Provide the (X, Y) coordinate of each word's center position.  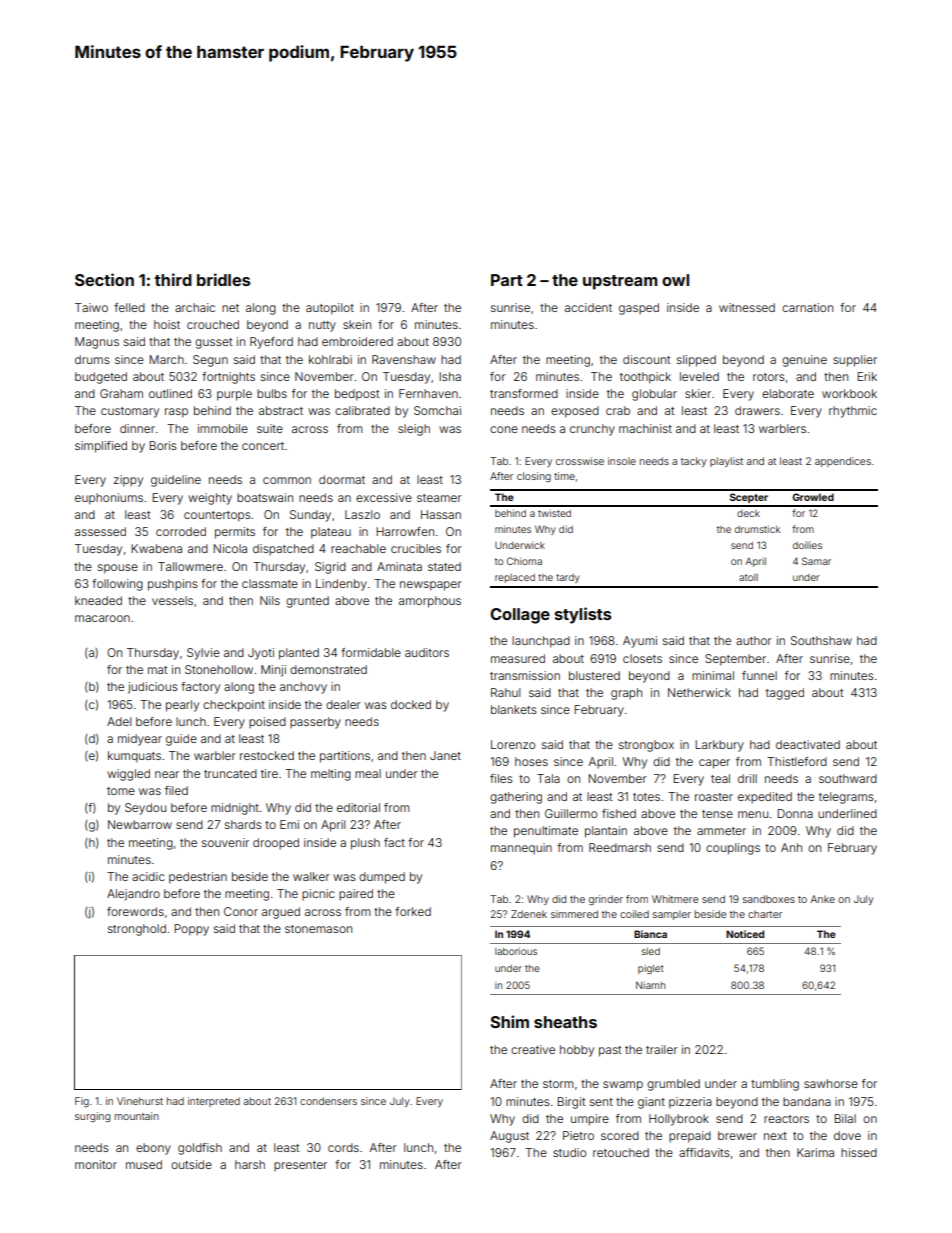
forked (413, 911)
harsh (250, 1164)
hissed (859, 1152)
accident (588, 307)
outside (191, 1164)
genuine (804, 361)
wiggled (128, 775)
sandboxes (769, 899)
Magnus (97, 343)
